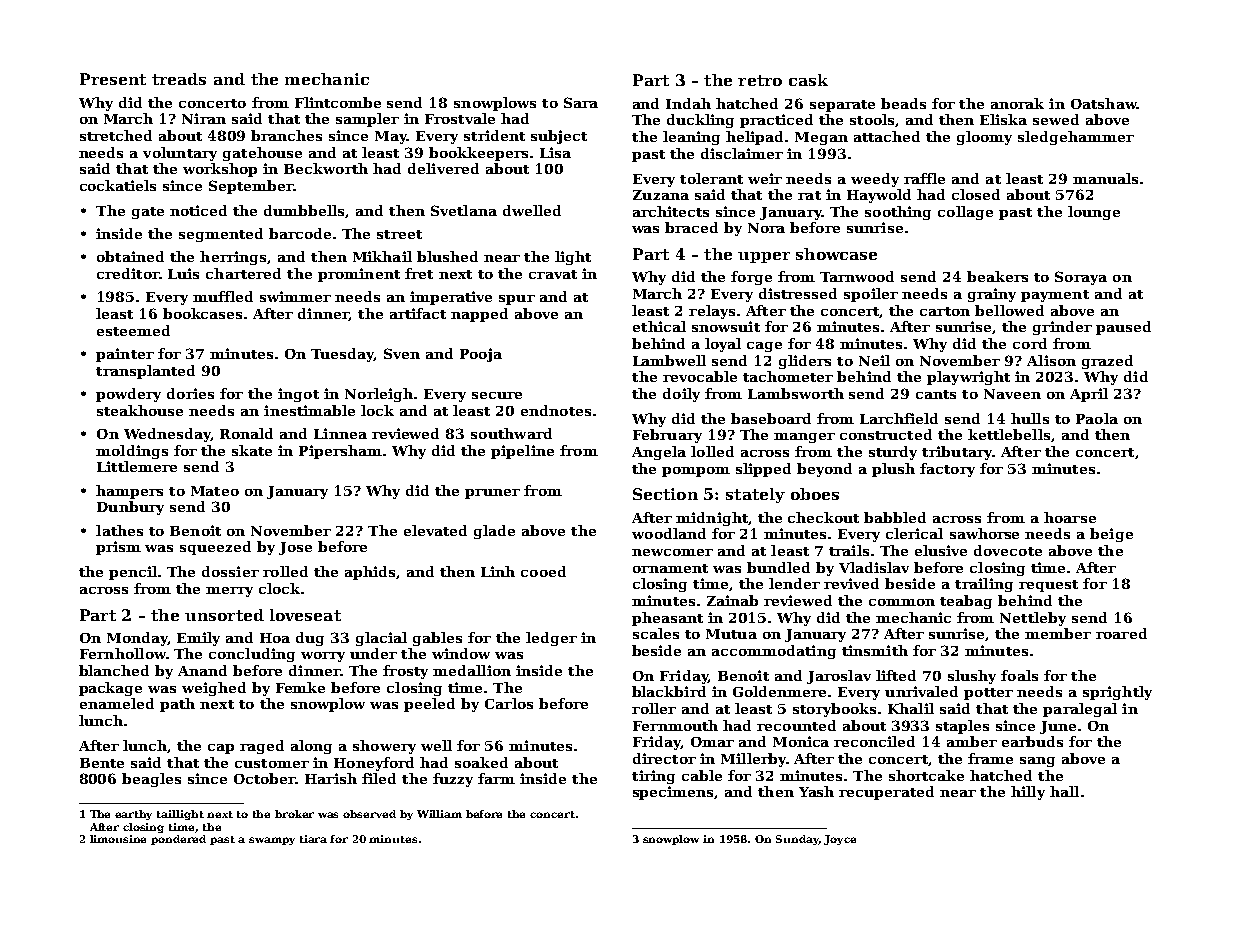 Image resolution: width=1233 pixels, height=952 pixels. Describe the element at coordinates (429, 705) in the screenshot. I see `peeled` at that location.
